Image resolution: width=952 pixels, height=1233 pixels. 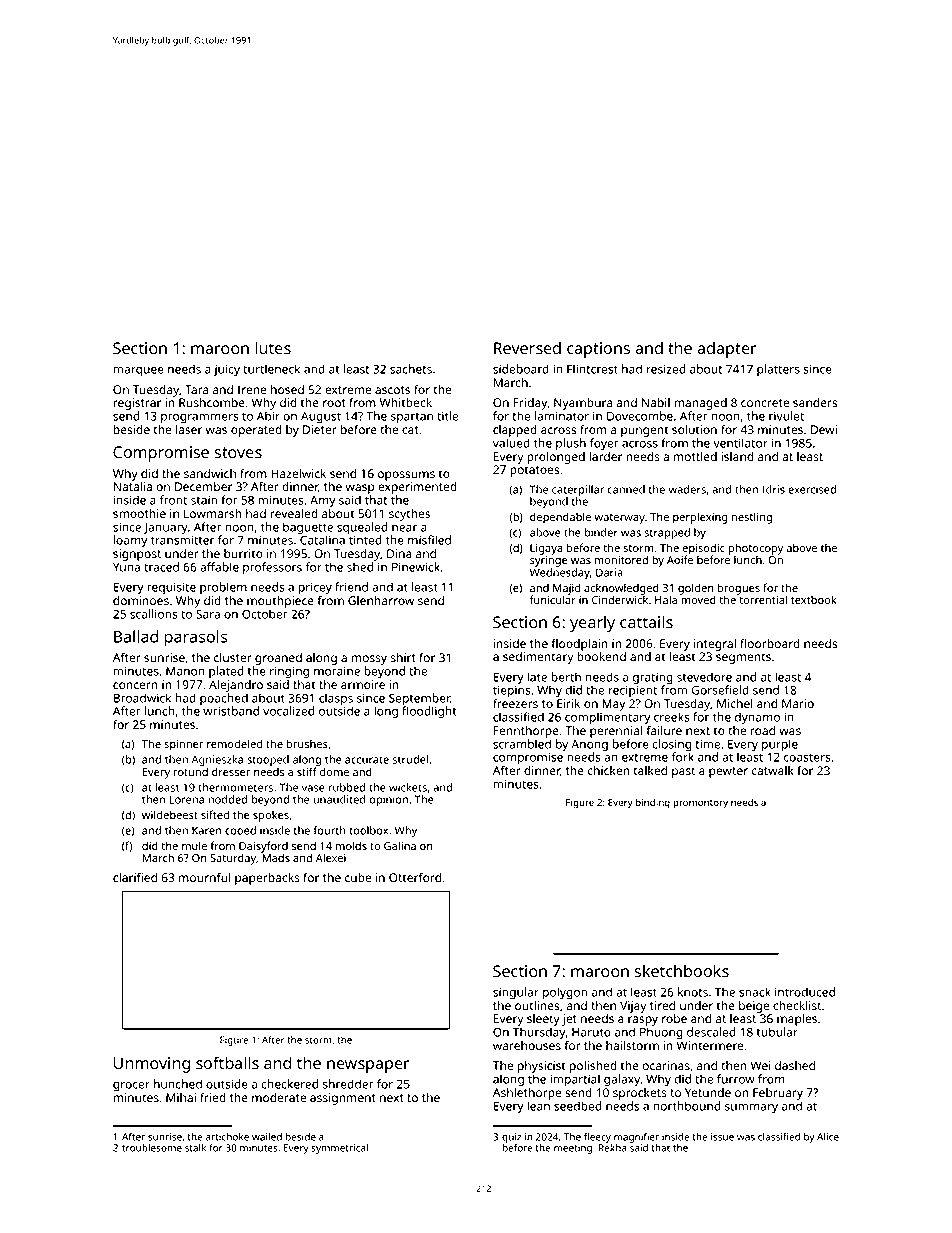 What do you see at coordinates (133, 486) in the document?
I see `Natalia` at bounding box center [133, 486].
